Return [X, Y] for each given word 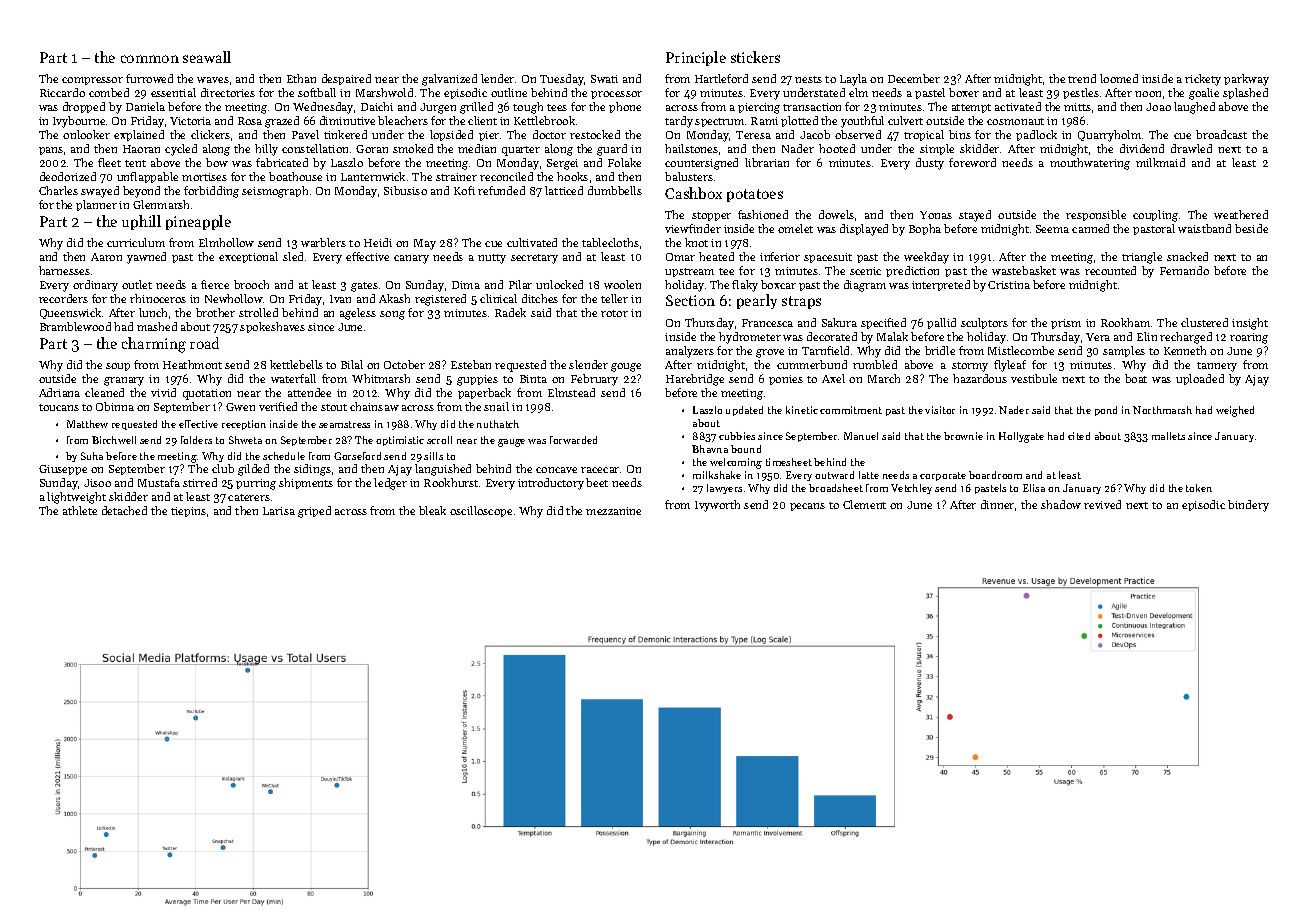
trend [1082, 78]
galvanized [449, 80]
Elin [1147, 336]
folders [196, 440]
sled [293, 256]
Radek [510, 312]
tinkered [345, 134]
